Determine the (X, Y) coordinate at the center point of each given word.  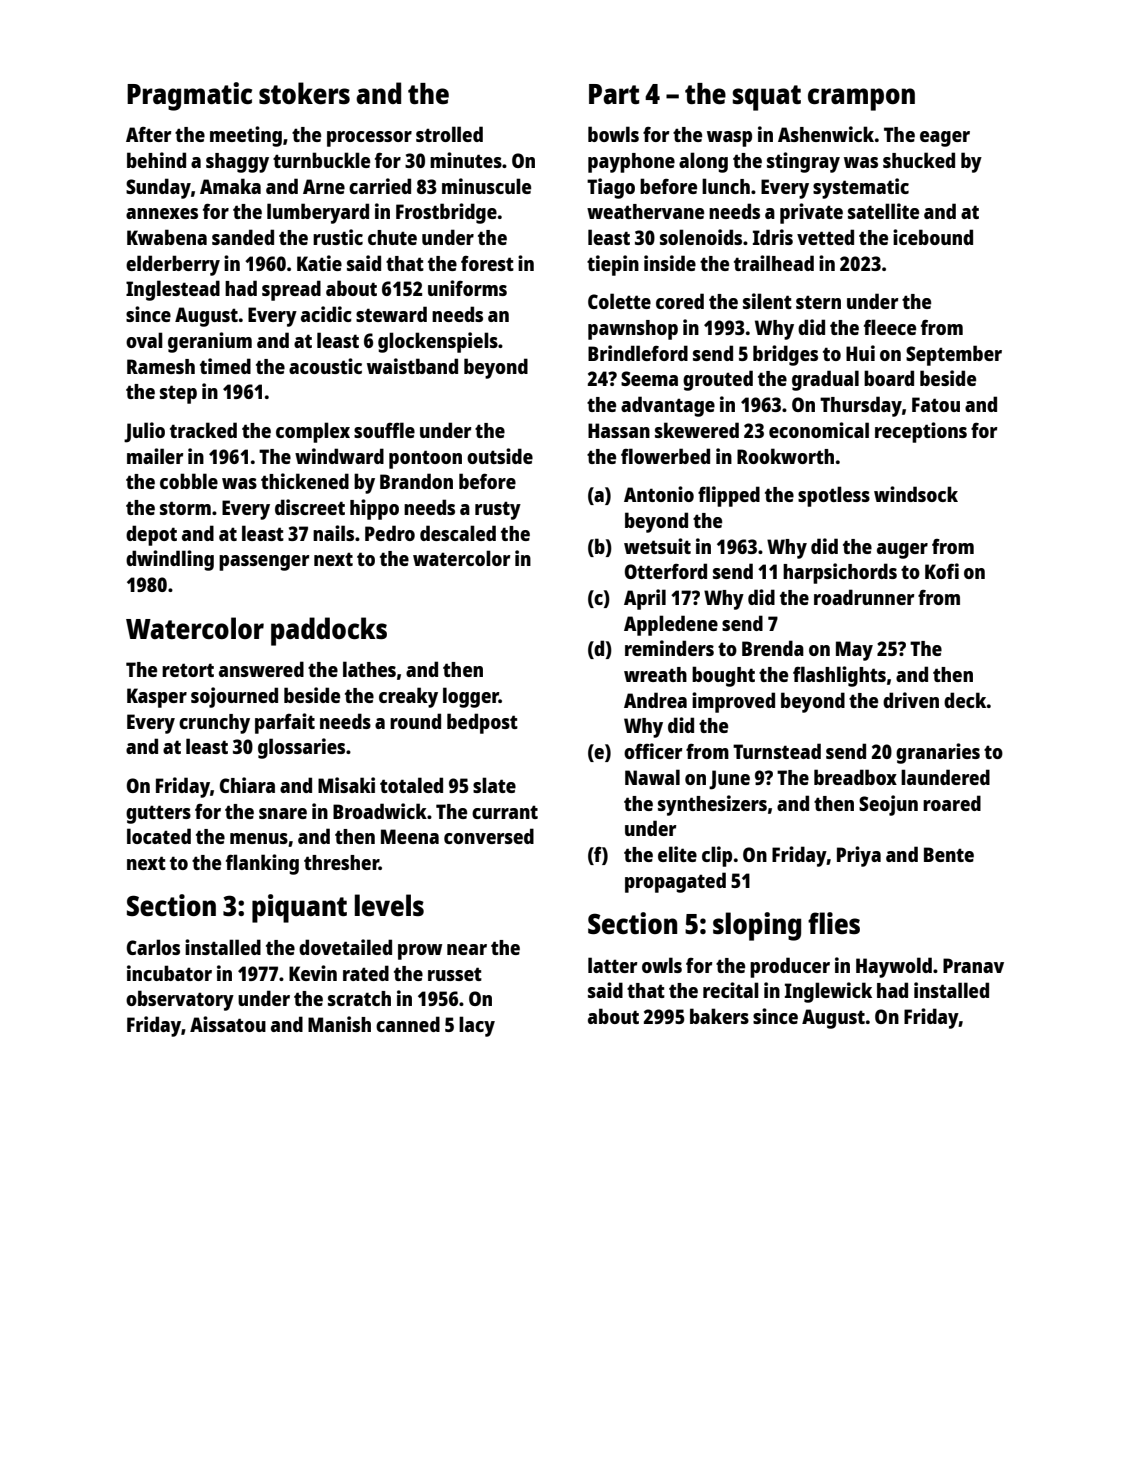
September (954, 355)
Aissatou (228, 1024)
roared (952, 803)
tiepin (613, 265)
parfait (285, 723)
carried (380, 186)
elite (677, 854)
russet (455, 974)
